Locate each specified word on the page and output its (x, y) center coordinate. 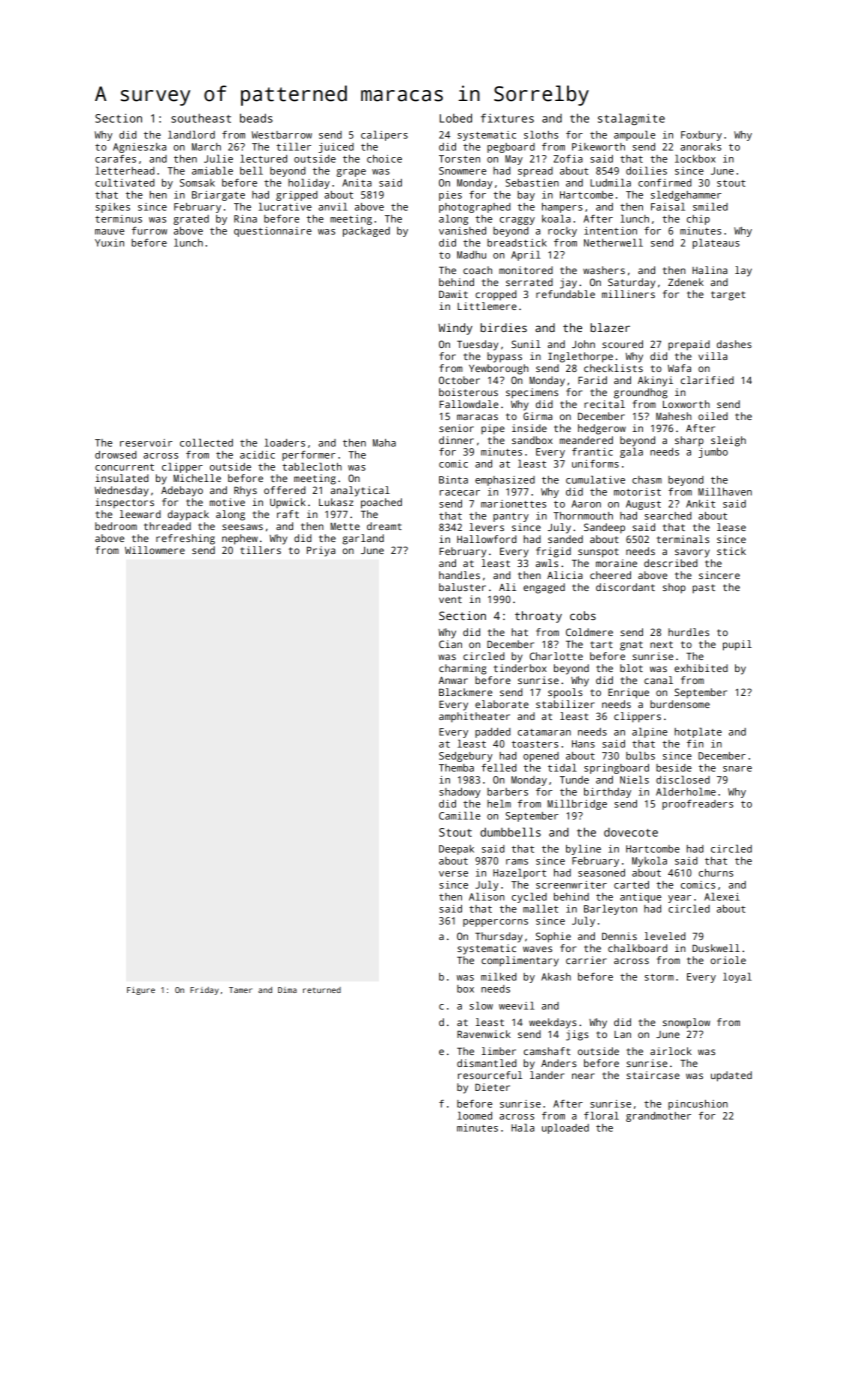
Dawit (453, 294)
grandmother (658, 1117)
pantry (511, 517)
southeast (201, 118)
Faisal (668, 207)
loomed (475, 1116)
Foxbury (701, 136)
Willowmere (155, 550)
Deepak (456, 850)
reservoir (146, 443)
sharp (689, 441)
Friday (204, 991)
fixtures (507, 118)
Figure (141, 991)
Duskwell (716, 948)
